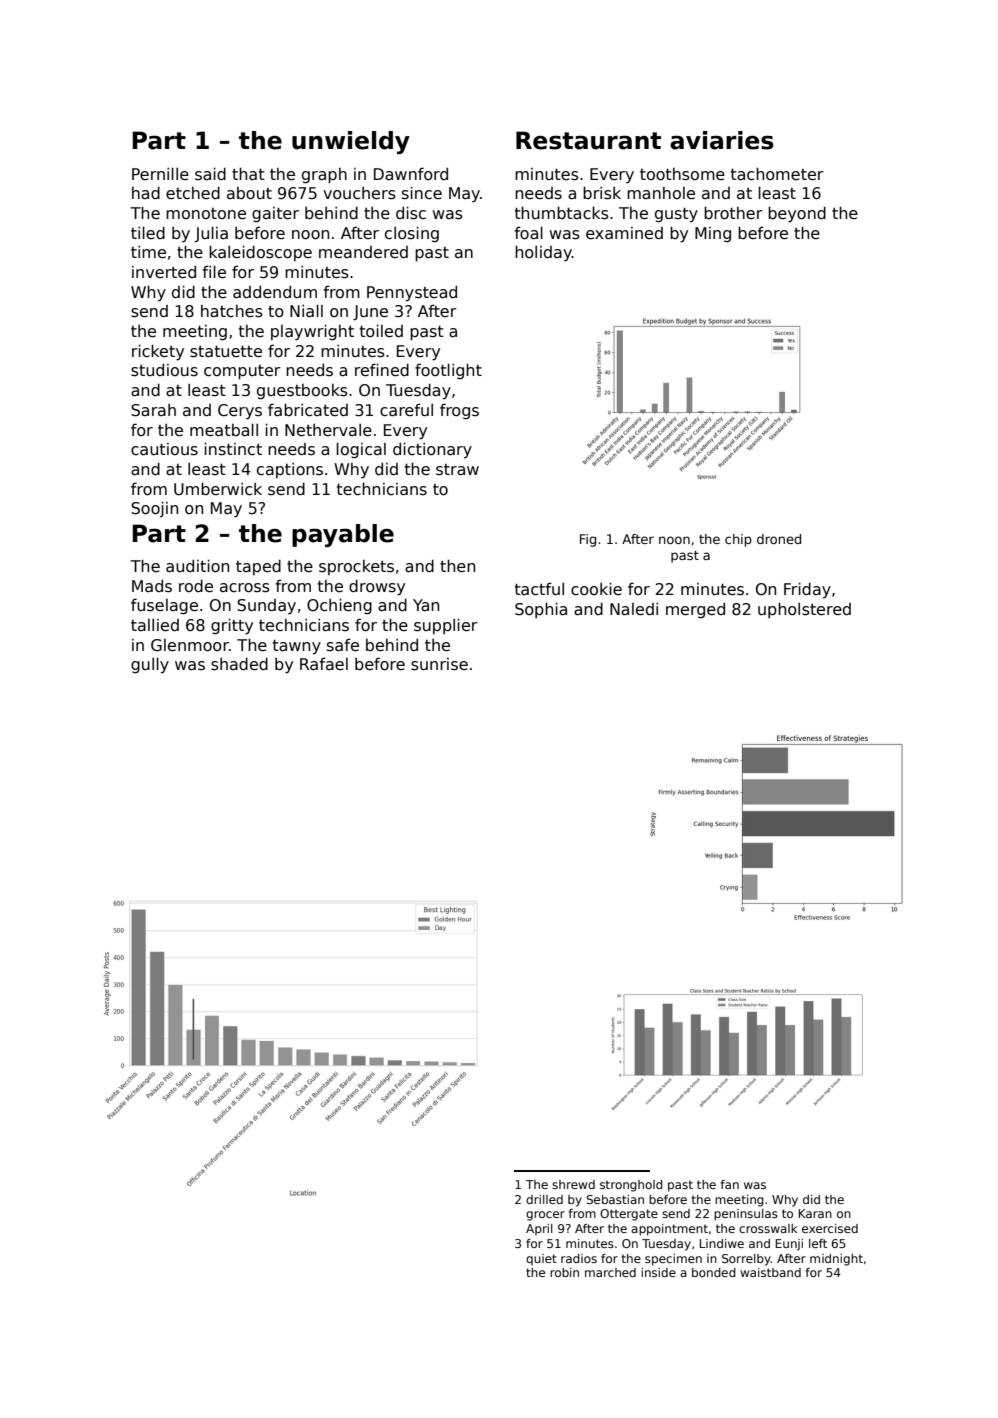 The height and width of the screenshot is (1418, 998). What do you see at coordinates (160, 173) in the screenshot?
I see `Pernille` at bounding box center [160, 173].
